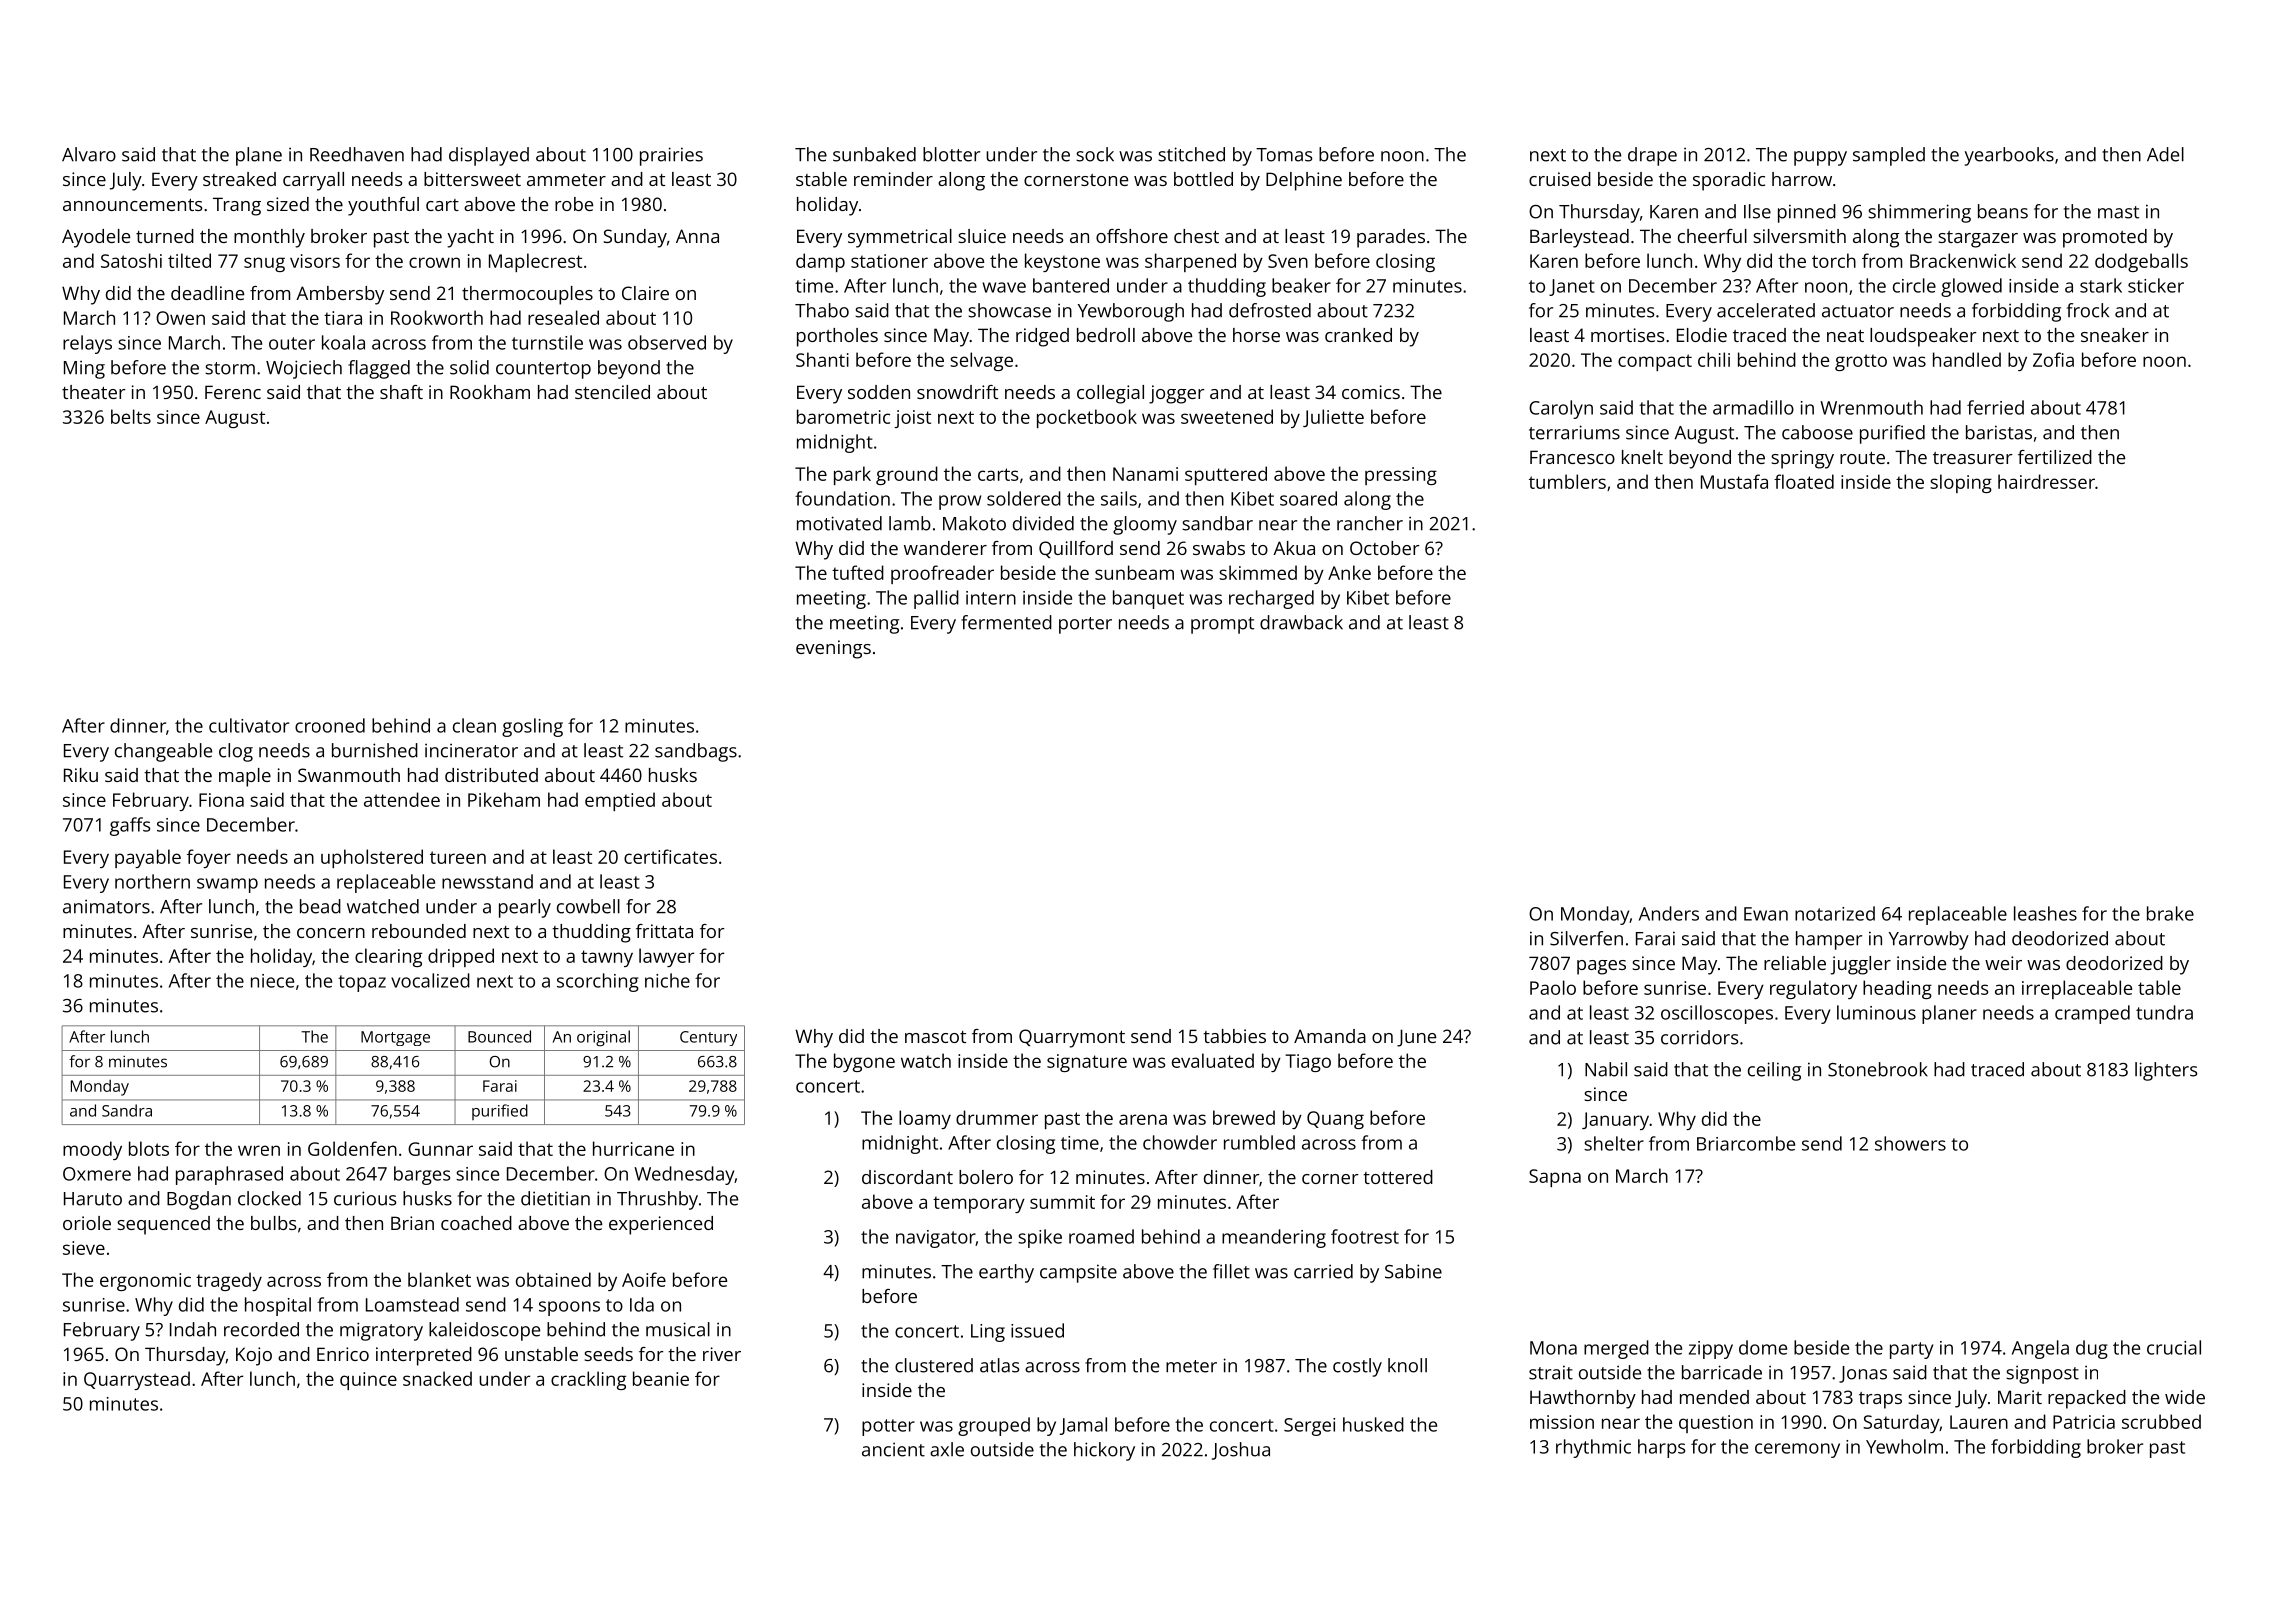 The image size is (2273, 1607). I want to click on Jonas, so click(1863, 1374).
